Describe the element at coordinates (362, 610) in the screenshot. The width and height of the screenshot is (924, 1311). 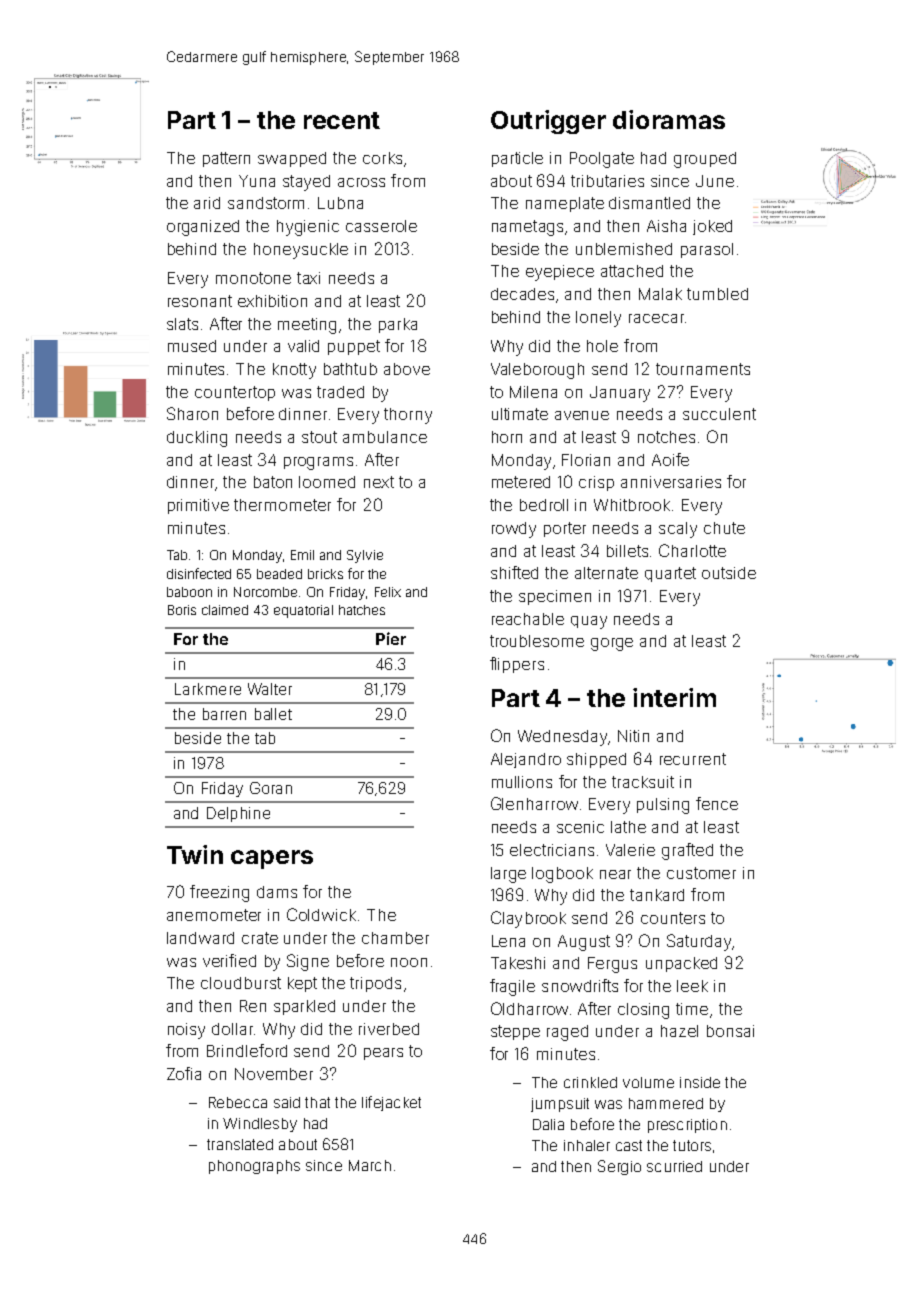
I see `hatches` at that location.
